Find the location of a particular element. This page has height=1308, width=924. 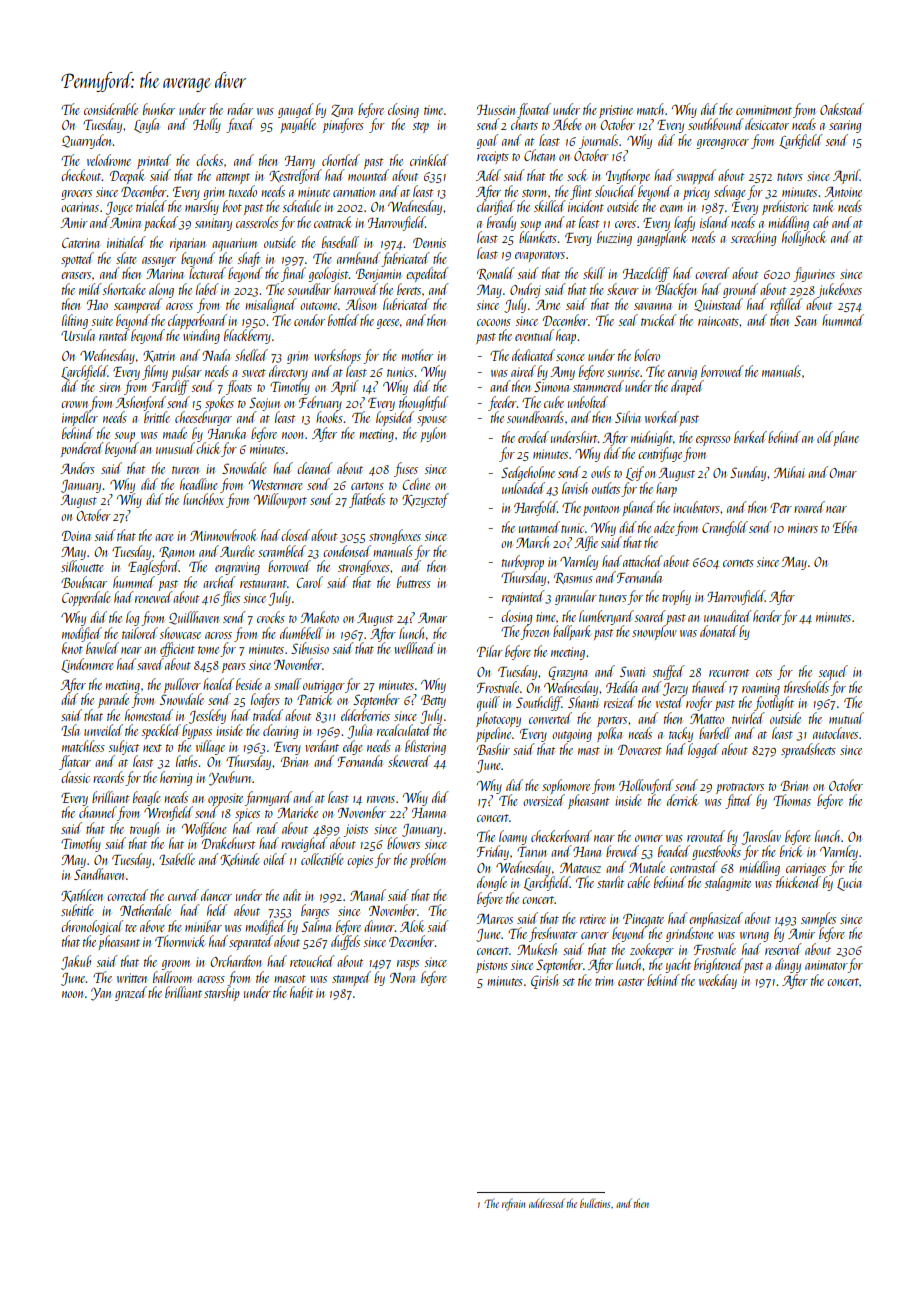

commitment is located at coordinates (764, 110).
